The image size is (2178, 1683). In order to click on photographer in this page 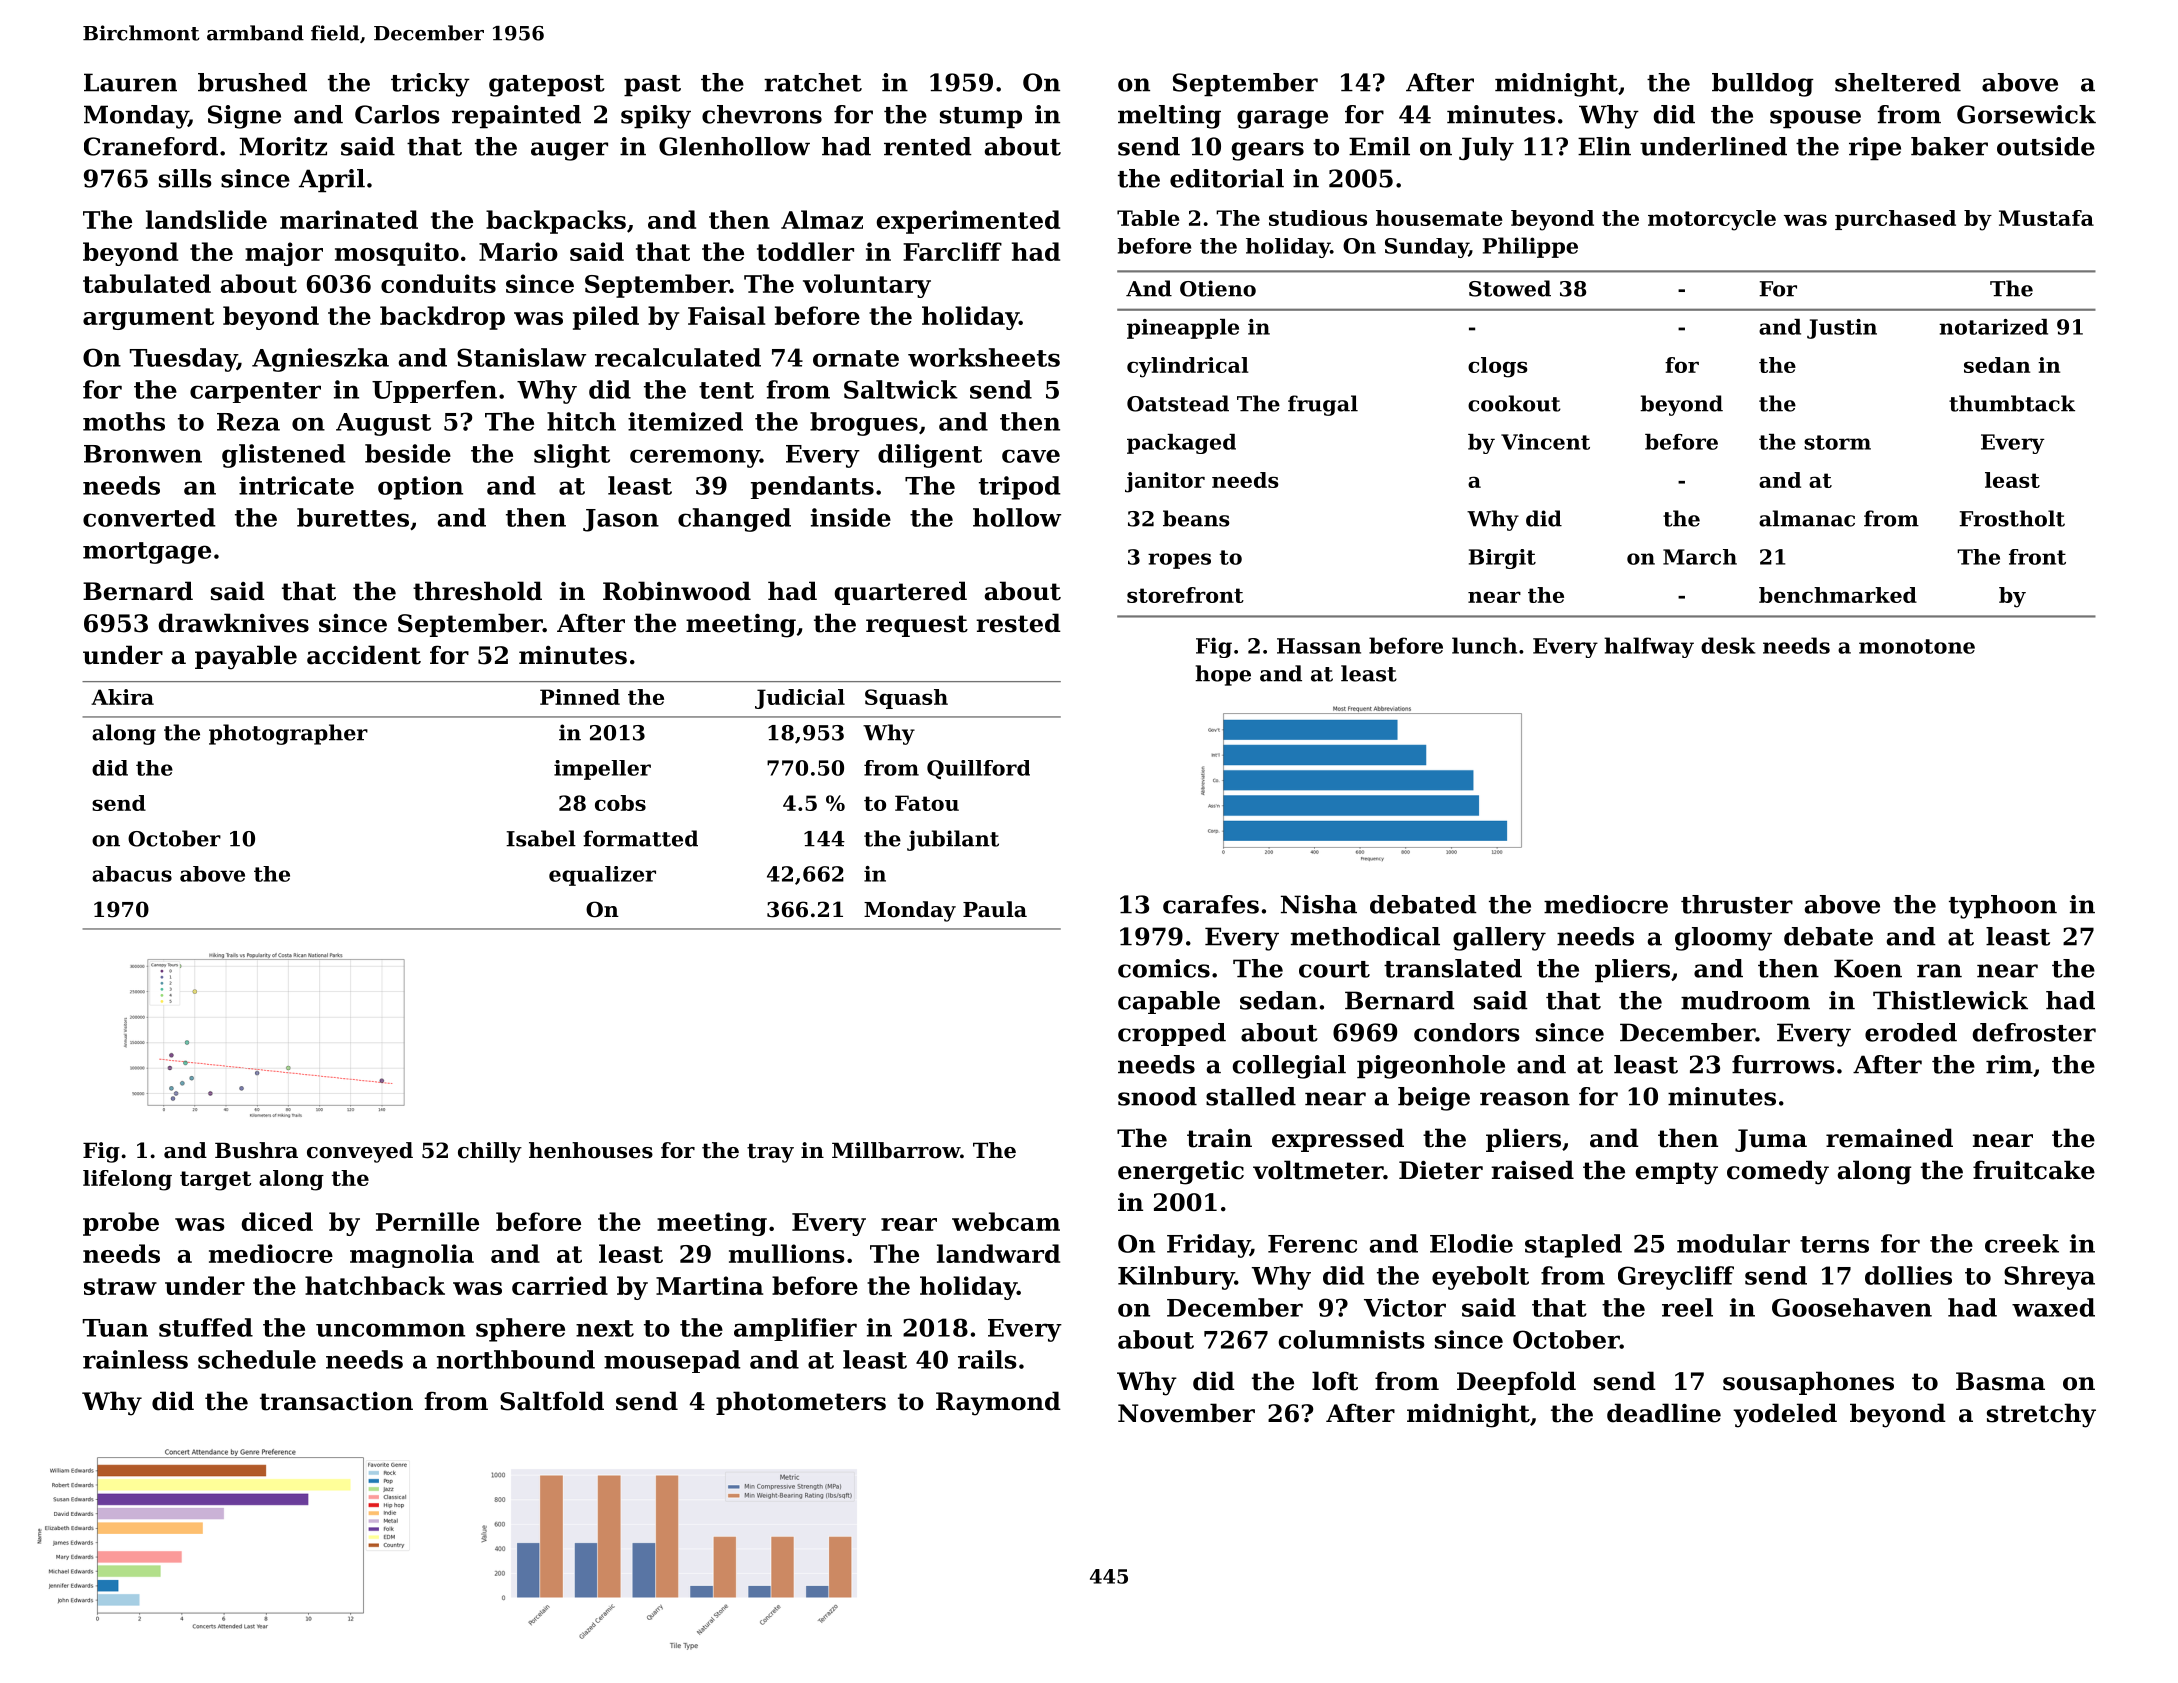, I will do `click(288, 734)`.
